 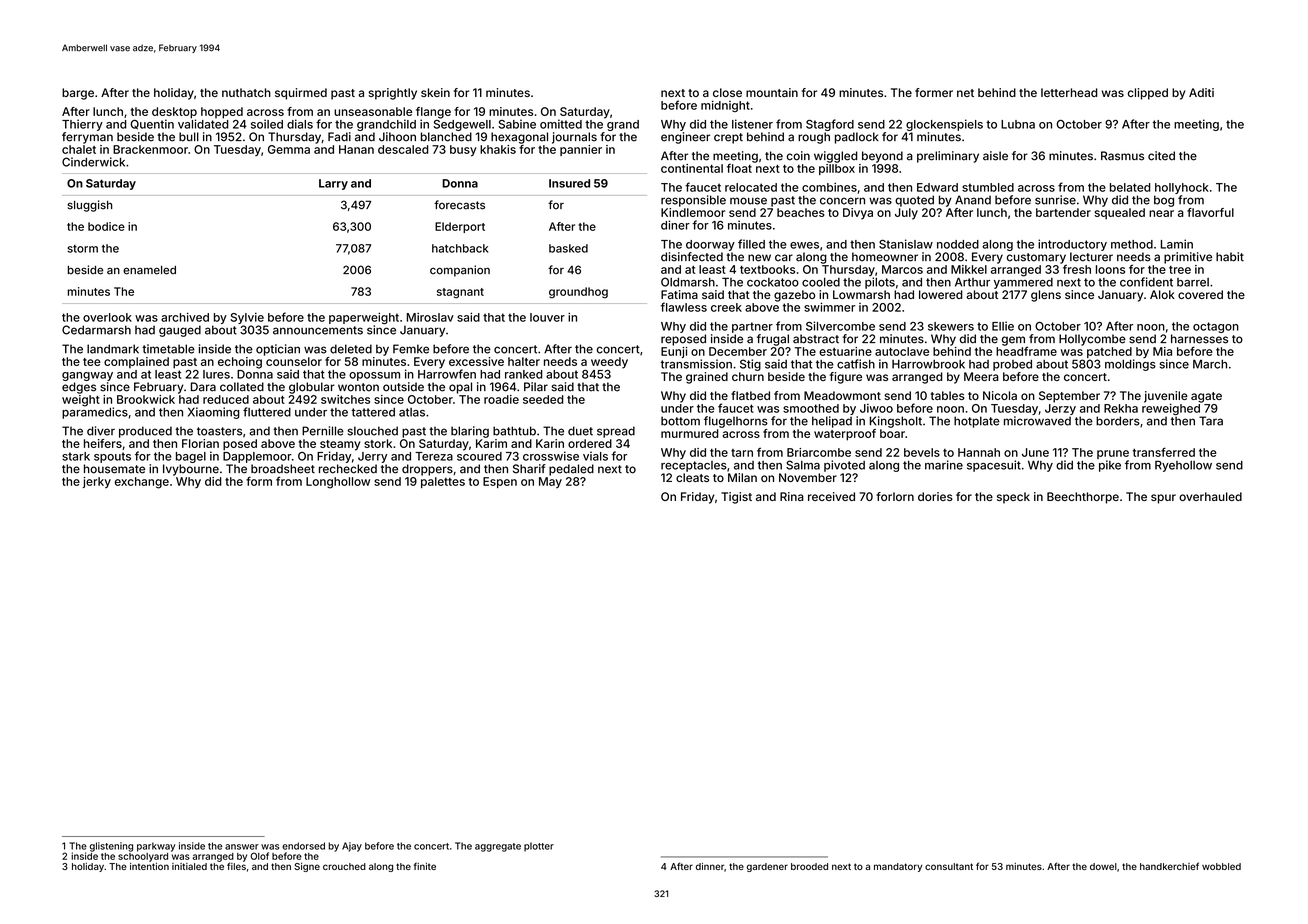 I want to click on exchange, so click(x=142, y=483).
